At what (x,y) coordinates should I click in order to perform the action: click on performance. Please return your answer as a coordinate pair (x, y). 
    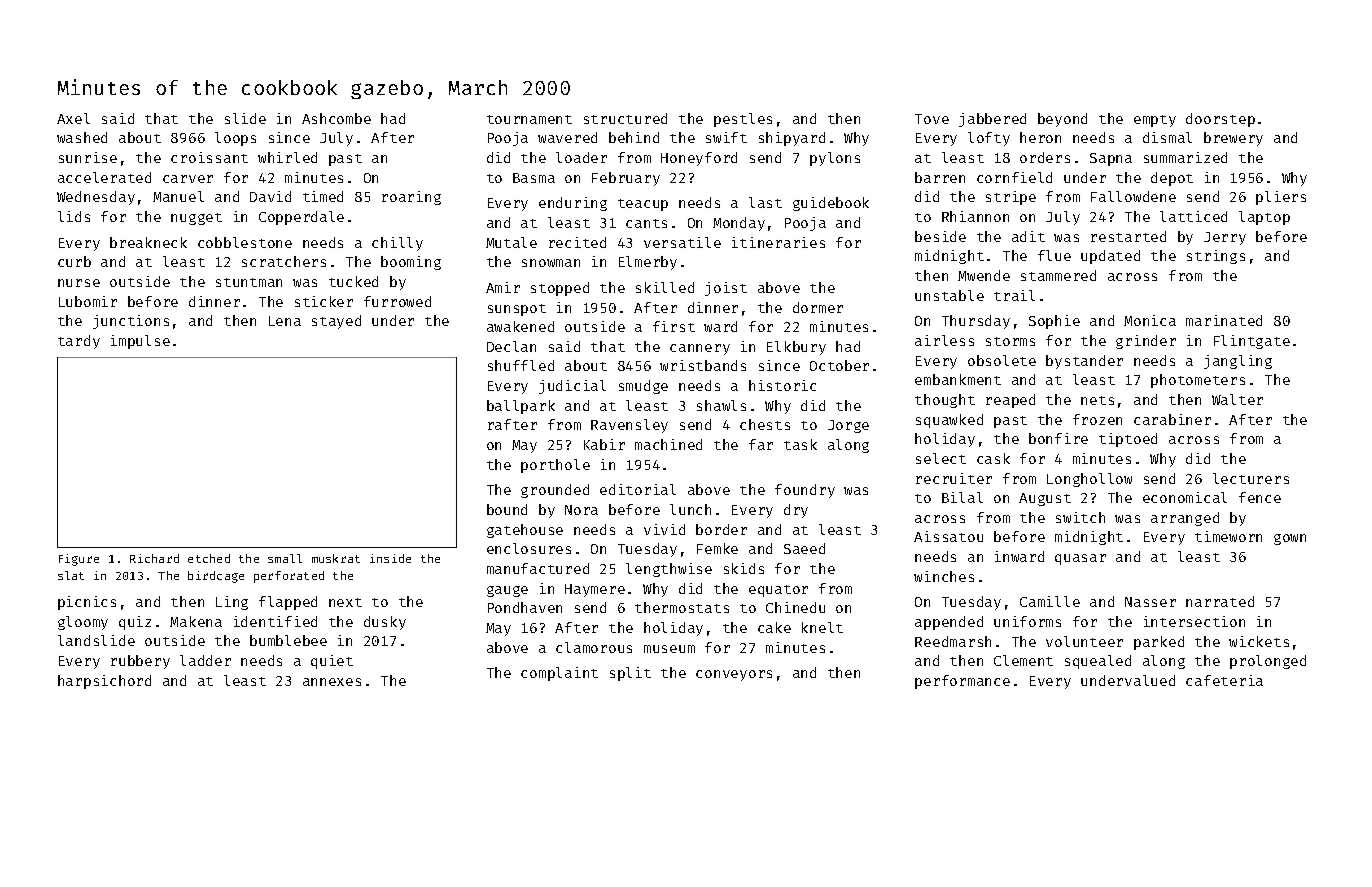
    Looking at the image, I should click on (962, 682).
